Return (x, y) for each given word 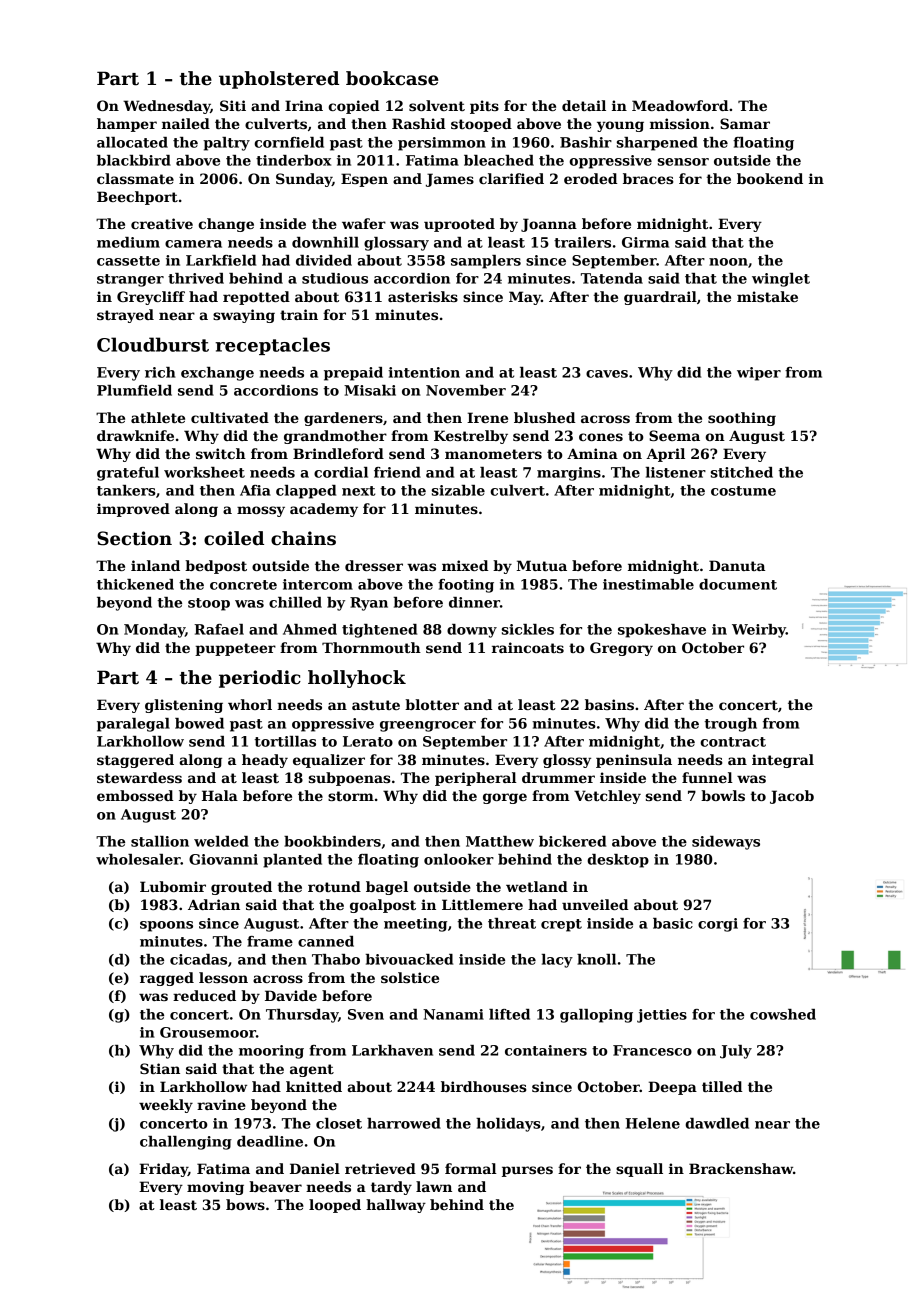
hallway (396, 1206)
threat (512, 923)
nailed (186, 123)
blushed (545, 417)
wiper (759, 374)
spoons (166, 926)
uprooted (459, 225)
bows (245, 1204)
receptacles (272, 346)
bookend (770, 178)
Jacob (792, 797)
